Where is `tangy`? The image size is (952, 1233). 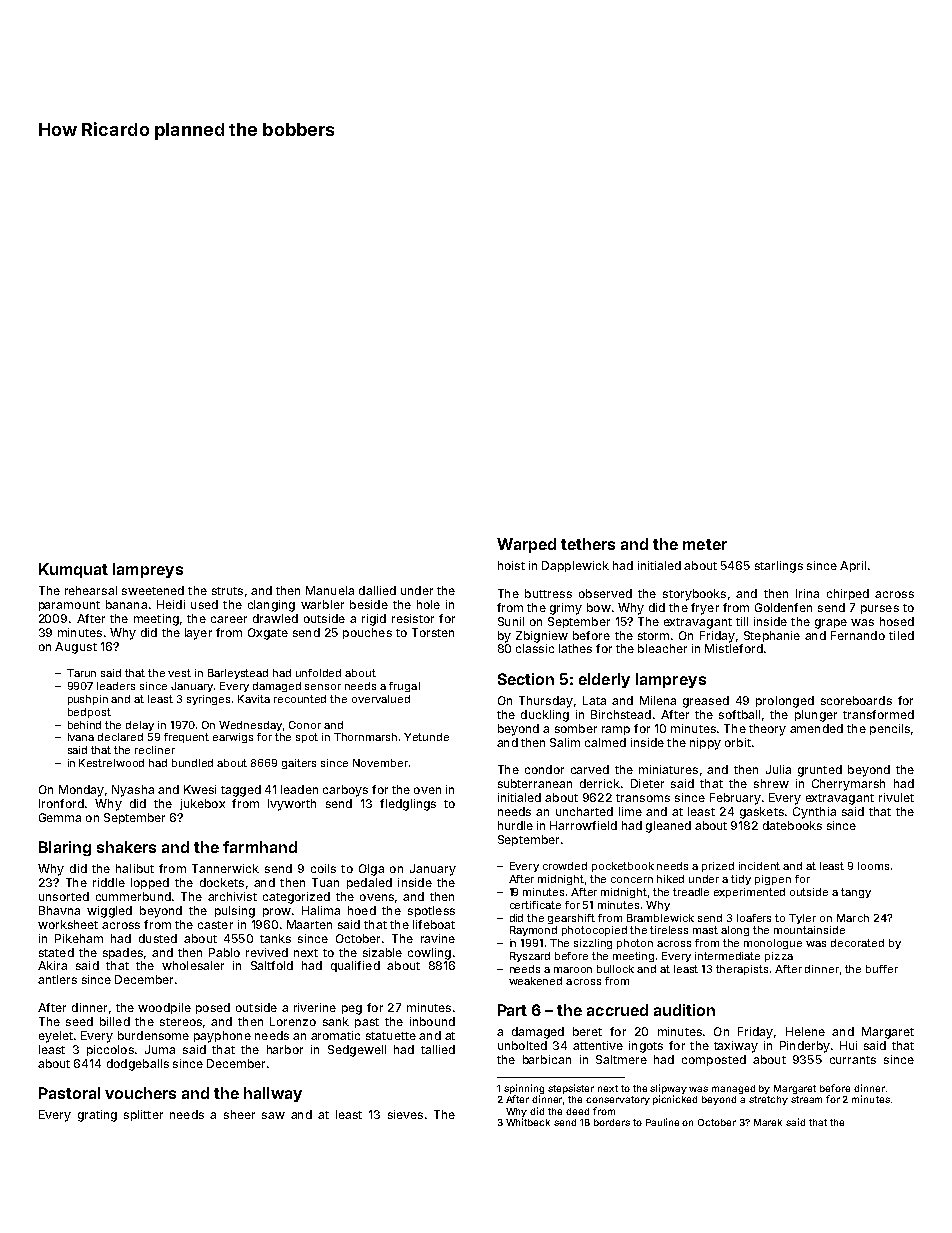
tangy is located at coordinates (856, 893).
